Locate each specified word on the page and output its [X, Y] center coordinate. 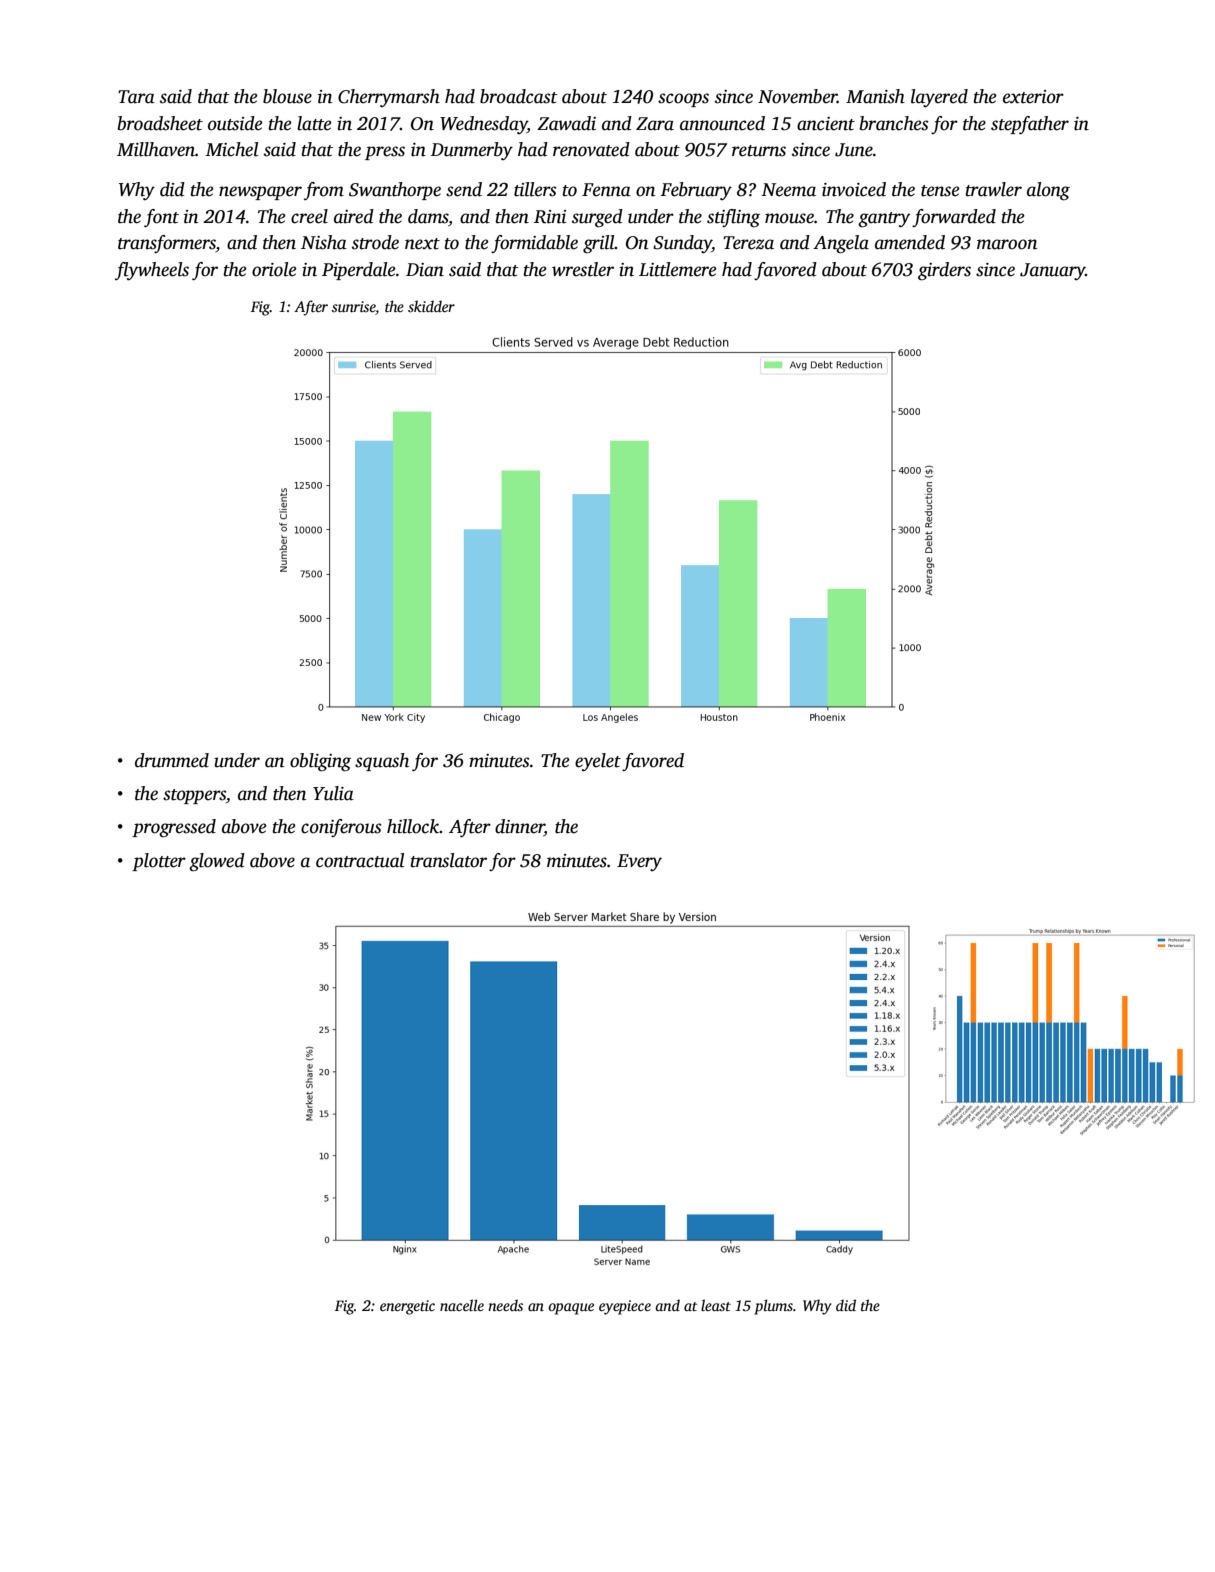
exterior [1033, 97]
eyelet [598, 762]
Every [639, 862]
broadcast [519, 96]
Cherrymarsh [389, 98]
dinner [520, 827]
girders [944, 271]
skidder [431, 306]
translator [448, 860]
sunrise [353, 306]
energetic [407, 1307]
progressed [174, 828]
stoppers [194, 796]
